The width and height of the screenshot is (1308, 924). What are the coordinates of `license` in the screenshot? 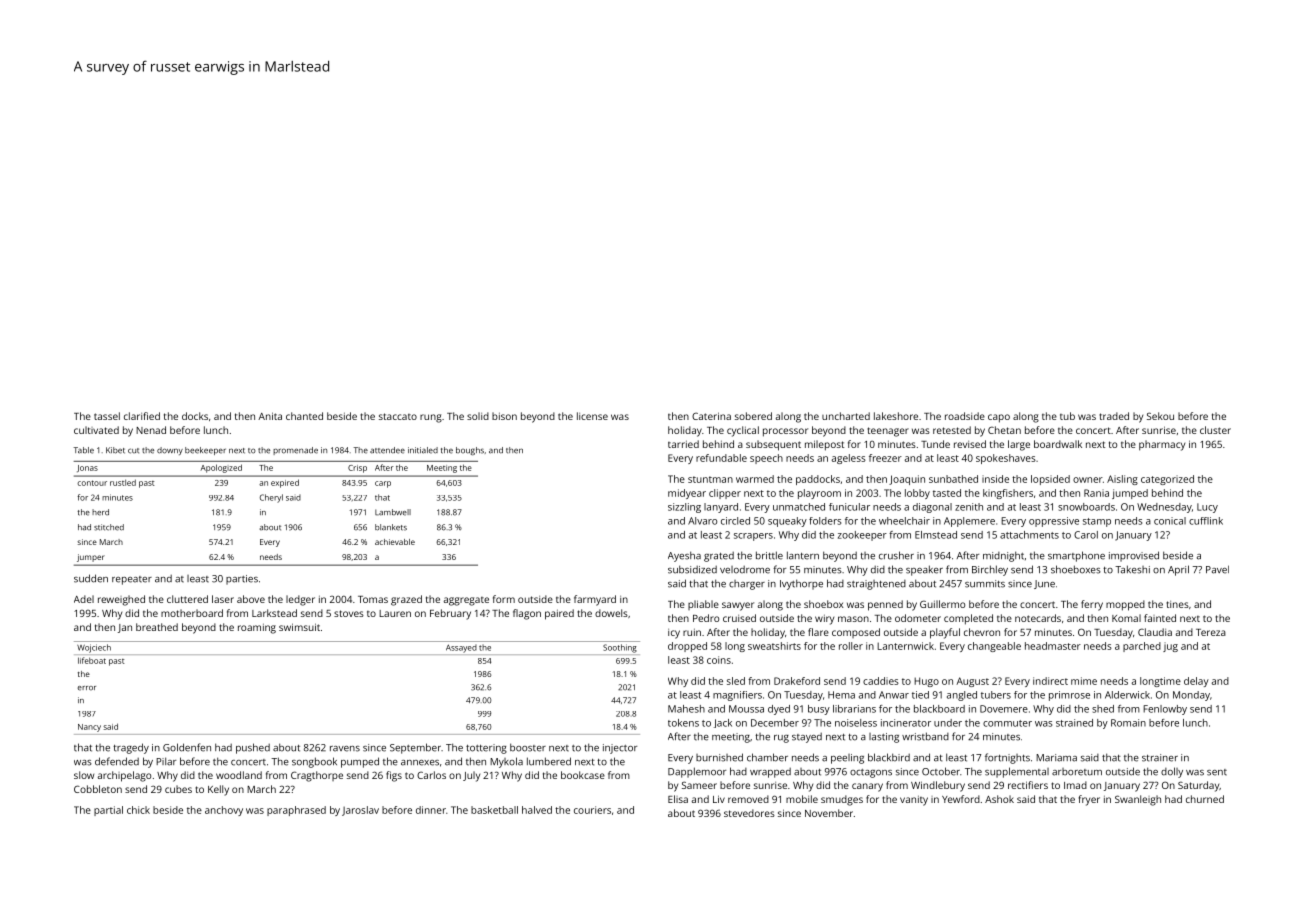 It's located at (592, 416).
